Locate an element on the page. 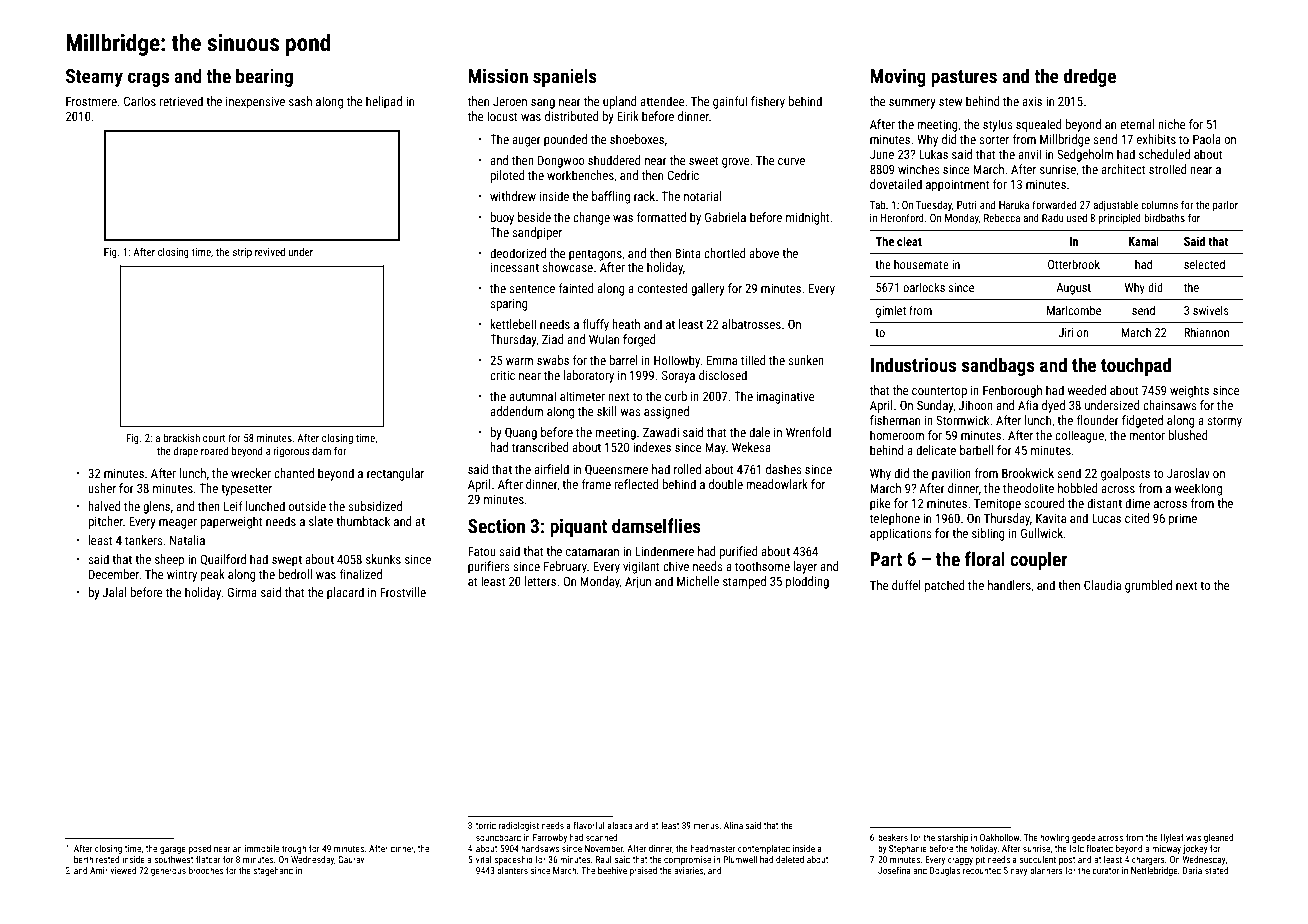 This image has width=1308, height=924. rectangular is located at coordinates (395, 474).
